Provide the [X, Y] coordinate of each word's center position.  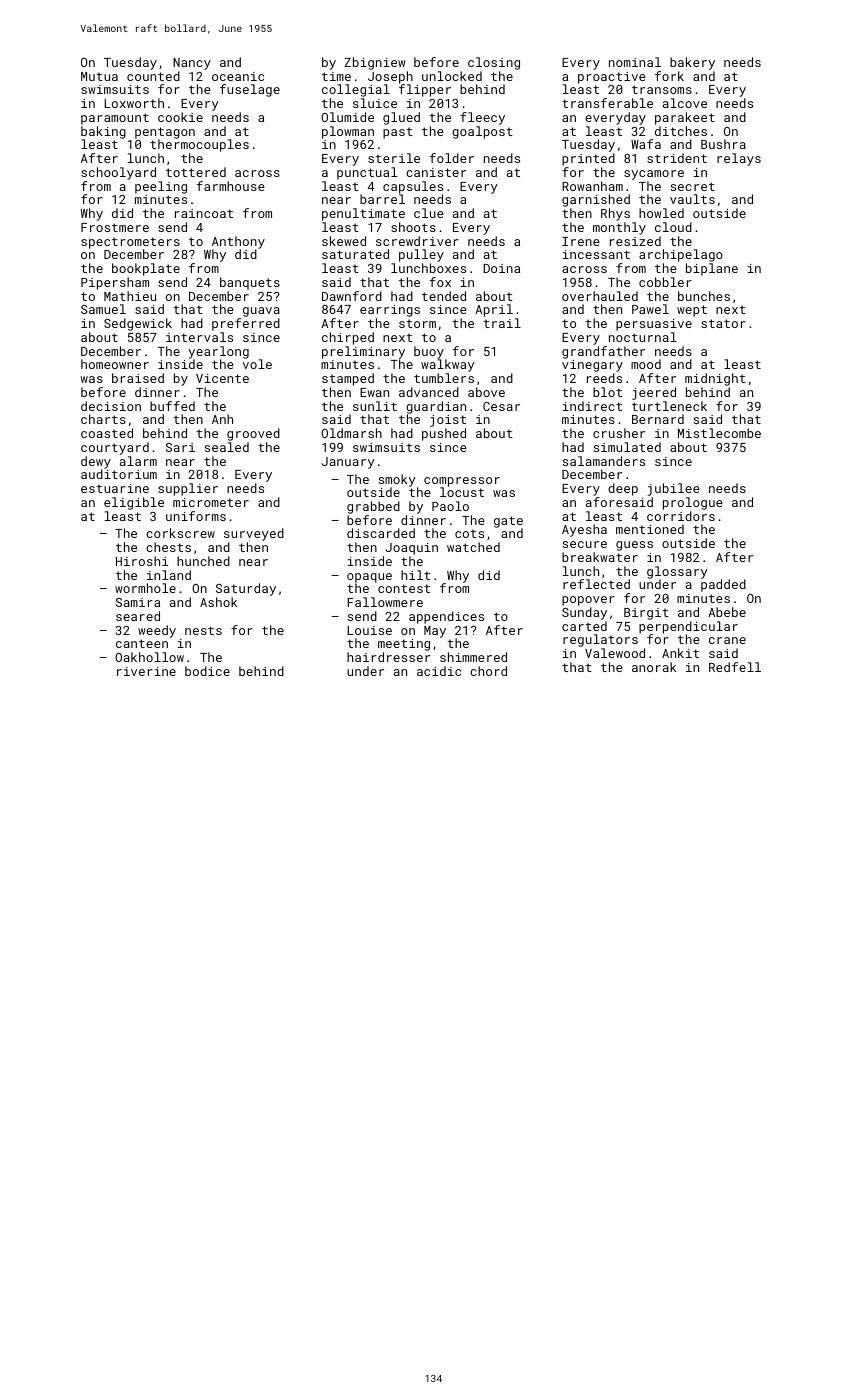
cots [469, 533]
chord [488, 671]
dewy [96, 463]
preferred [246, 324]
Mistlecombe [719, 433]
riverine [146, 671]
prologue [693, 503]
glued [401, 118]
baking [103, 133]
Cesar [501, 406]
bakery [692, 63]
